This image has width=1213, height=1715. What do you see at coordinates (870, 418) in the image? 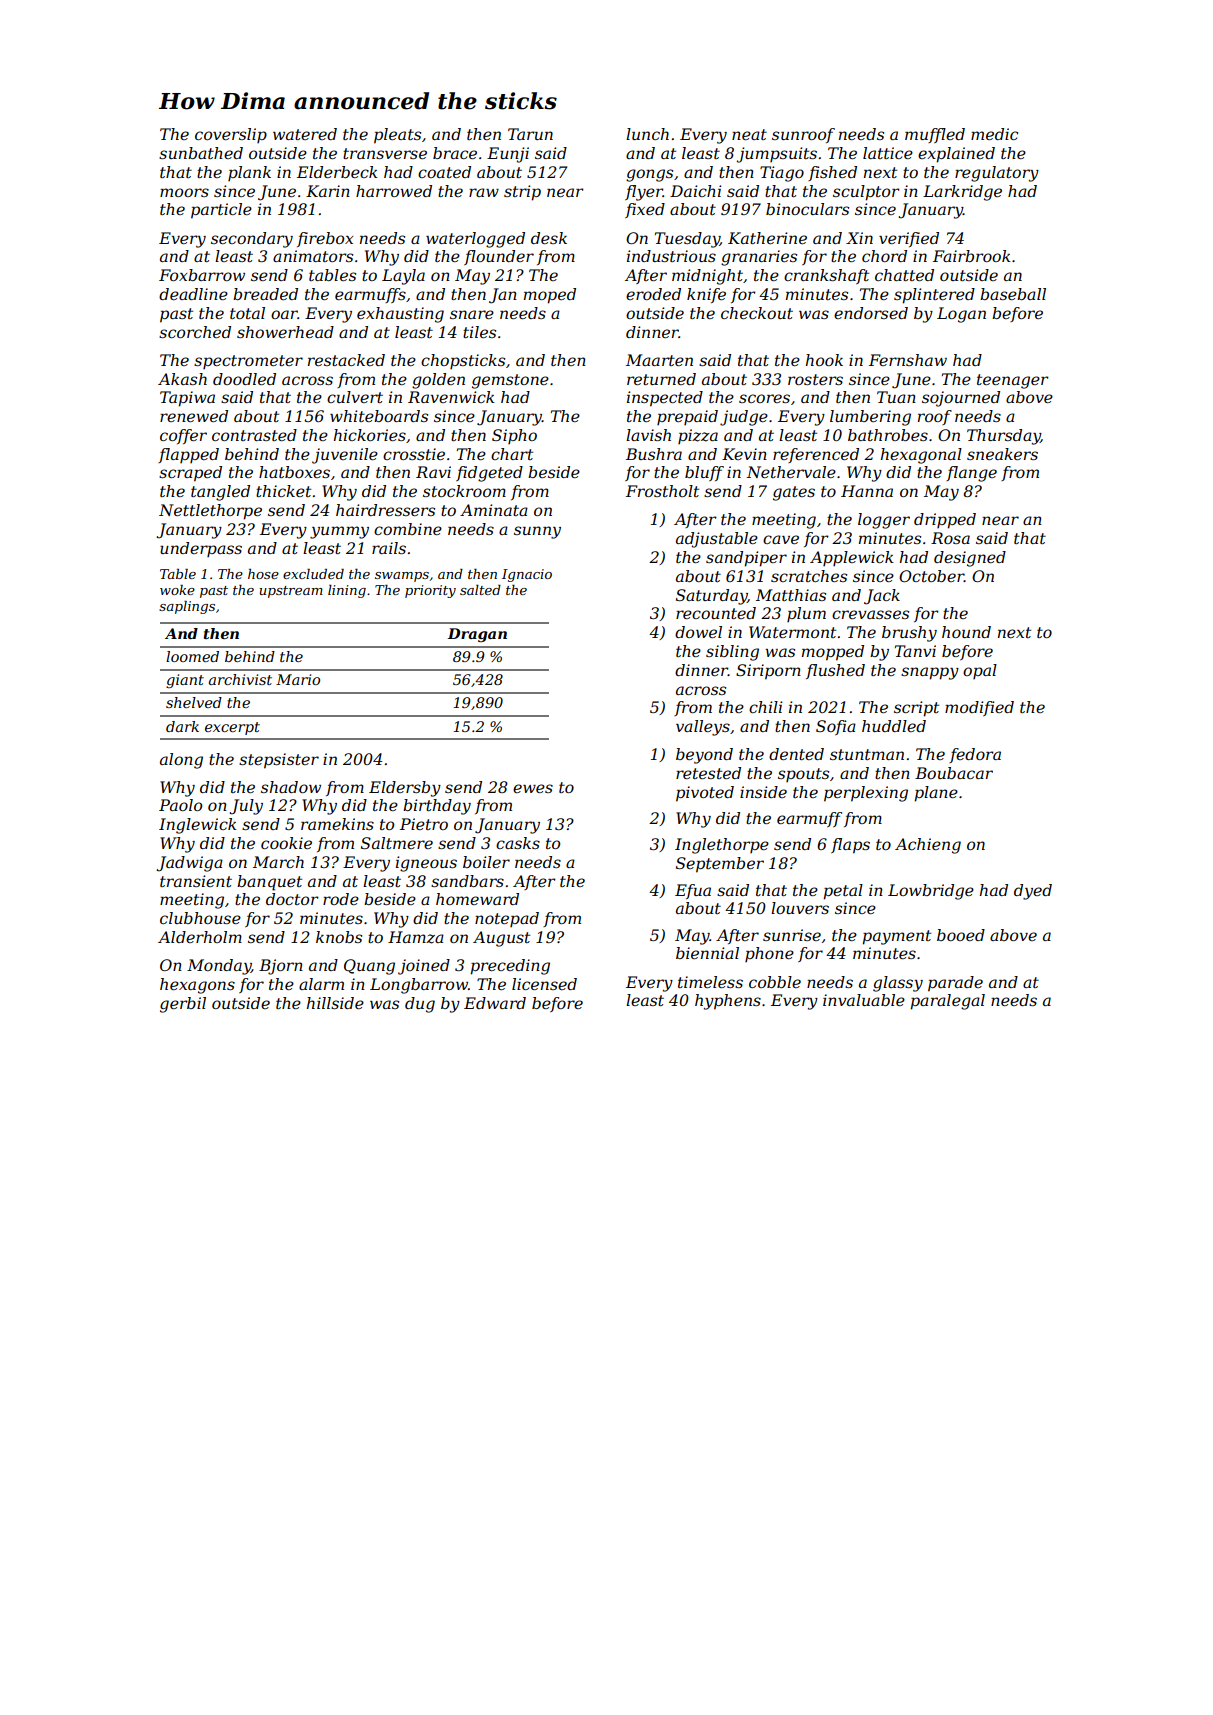
I see `lumbering` at bounding box center [870, 418].
